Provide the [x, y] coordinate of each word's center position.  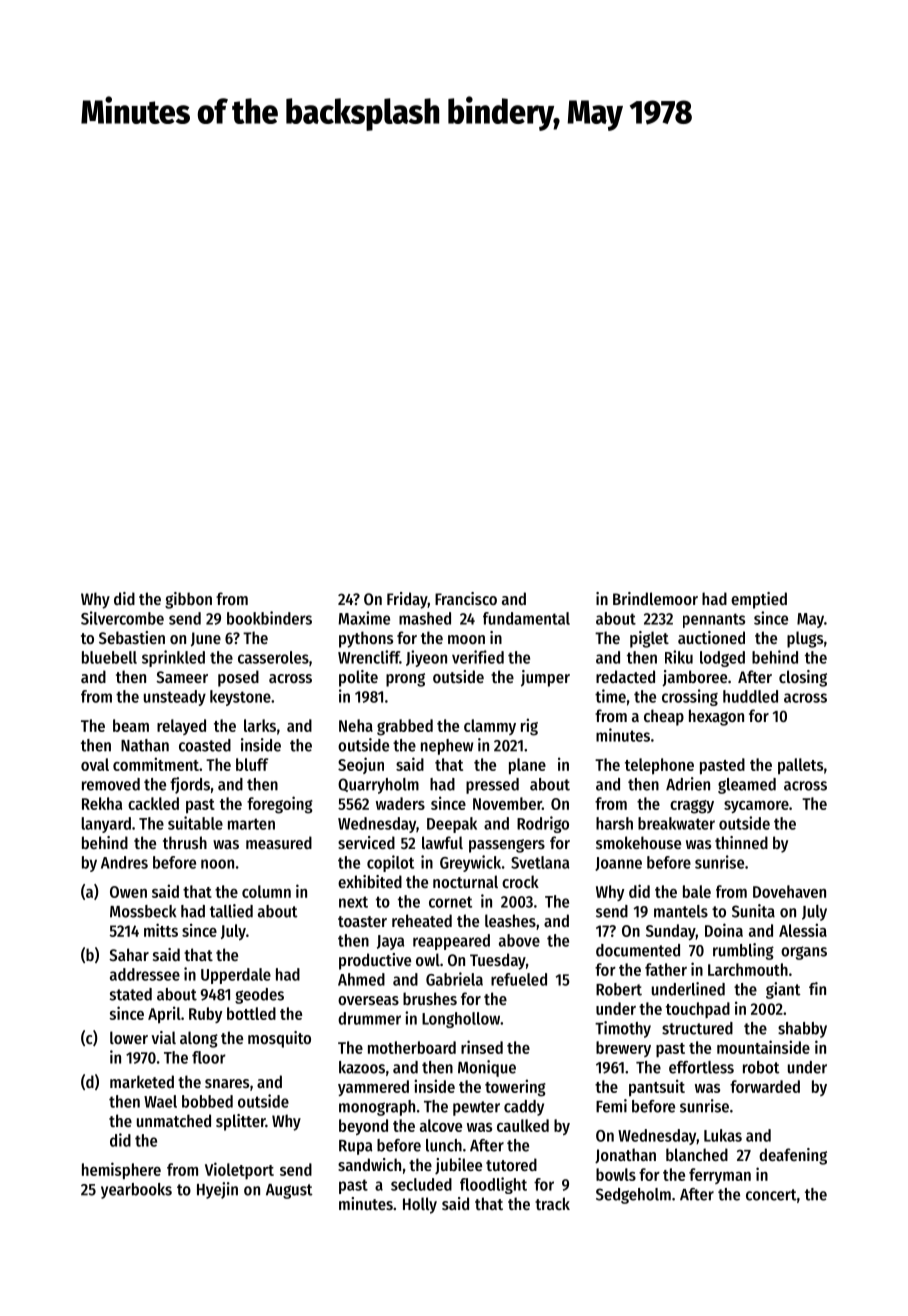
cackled [153, 803]
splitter [240, 1122]
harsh [614, 823]
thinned [741, 842]
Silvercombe [122, 618]
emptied [759, 600]
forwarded [765, 1086]
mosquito [279, 1039]
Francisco [466, 598]
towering [515, 1088]
